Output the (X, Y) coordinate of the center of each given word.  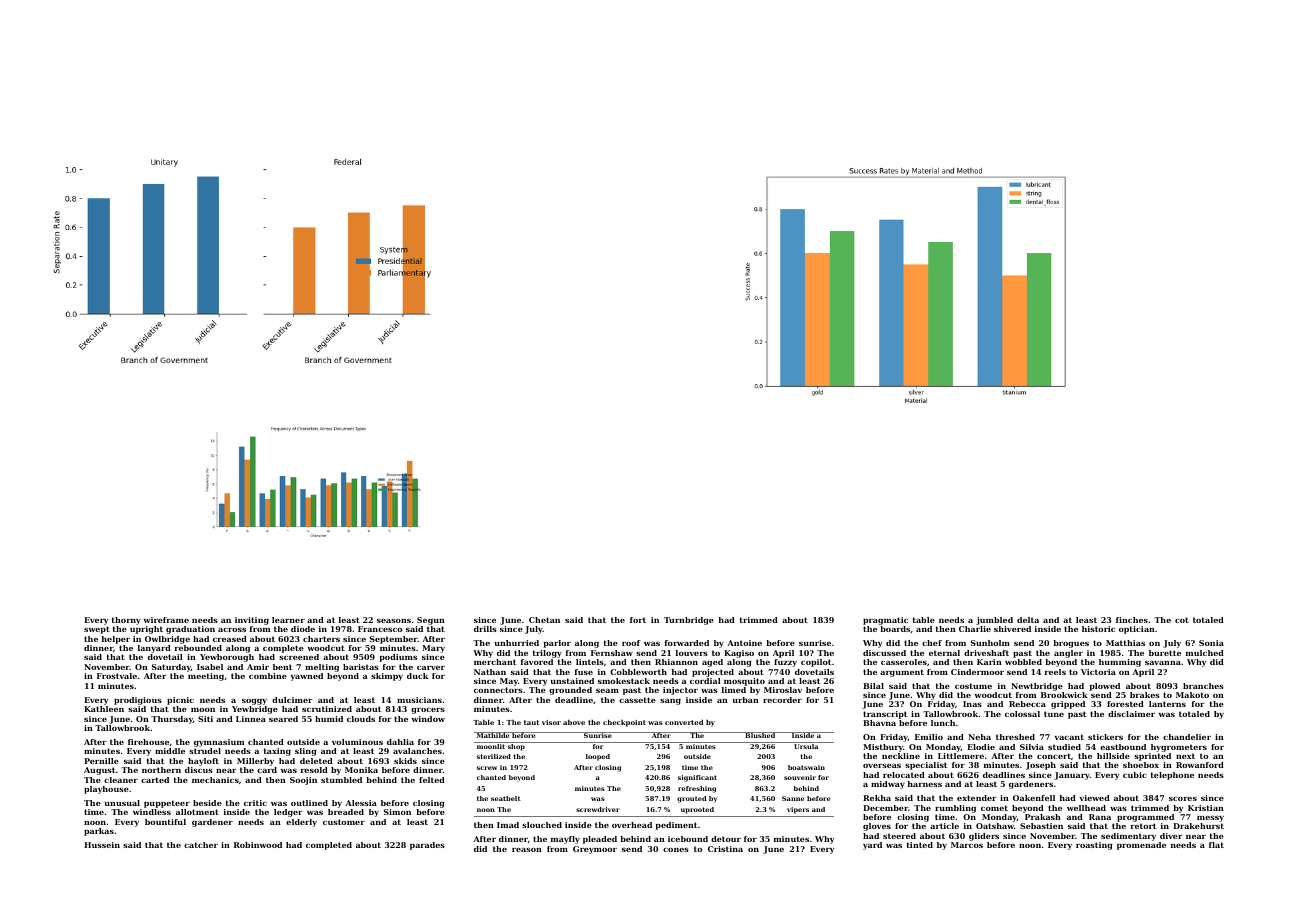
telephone (1172, 776)
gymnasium (219, 743)
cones (676, 850)
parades (427, 846)
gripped (1068, 705)
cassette (637, 700)
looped (598, 757)
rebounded (198, 648)
